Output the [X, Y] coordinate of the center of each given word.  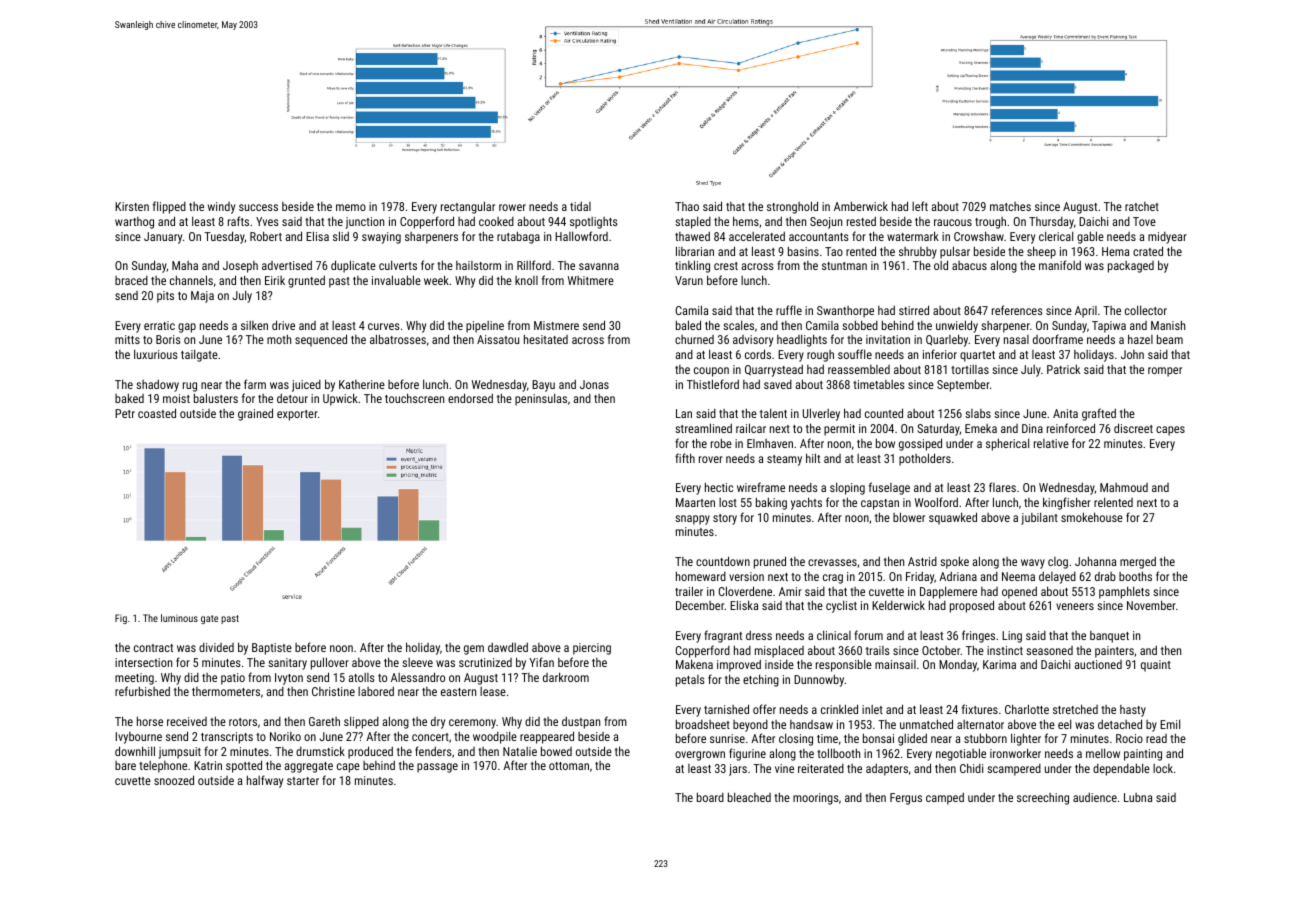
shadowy [157, 385]
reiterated [821, 768]
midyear [1167, 238]
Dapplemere [948, 592]
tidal [580, 206]
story [725, 519]
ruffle [789, 310]
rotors [243, 722]
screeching [1043, 799]
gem [474, 650]
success [258, 207]
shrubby [918, 253]
